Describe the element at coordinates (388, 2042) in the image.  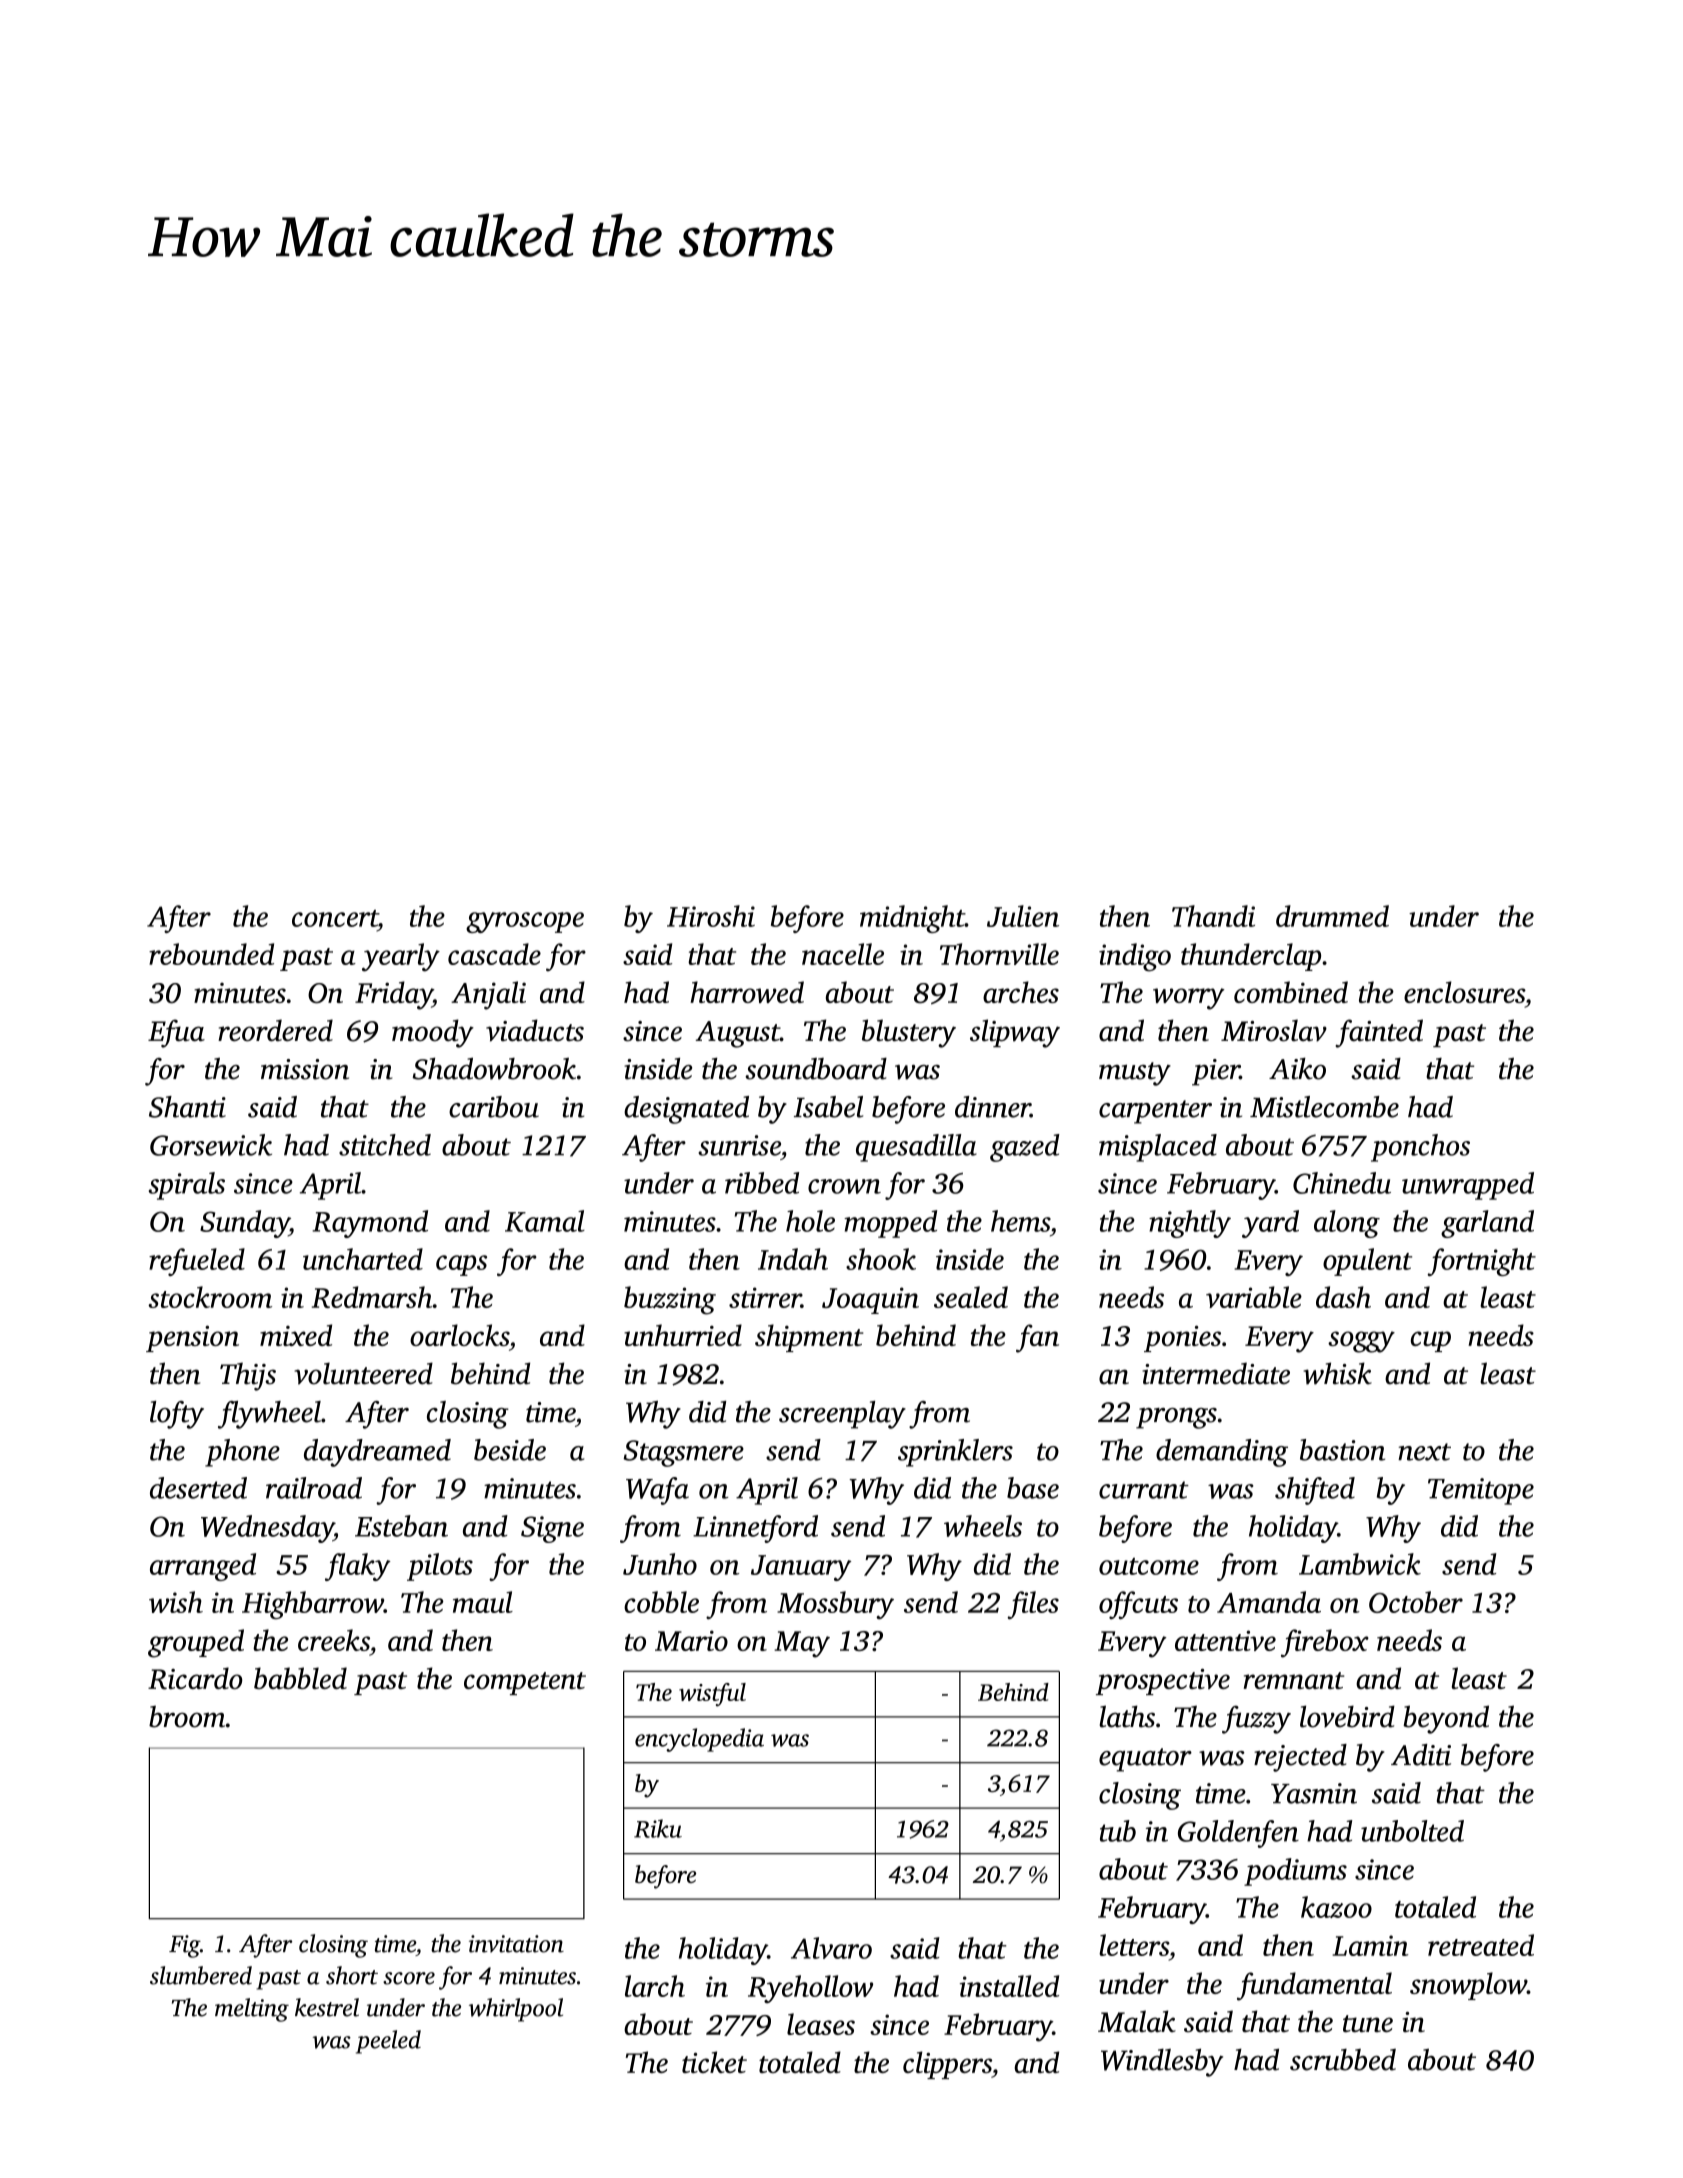
I see `peeled` at that location.
